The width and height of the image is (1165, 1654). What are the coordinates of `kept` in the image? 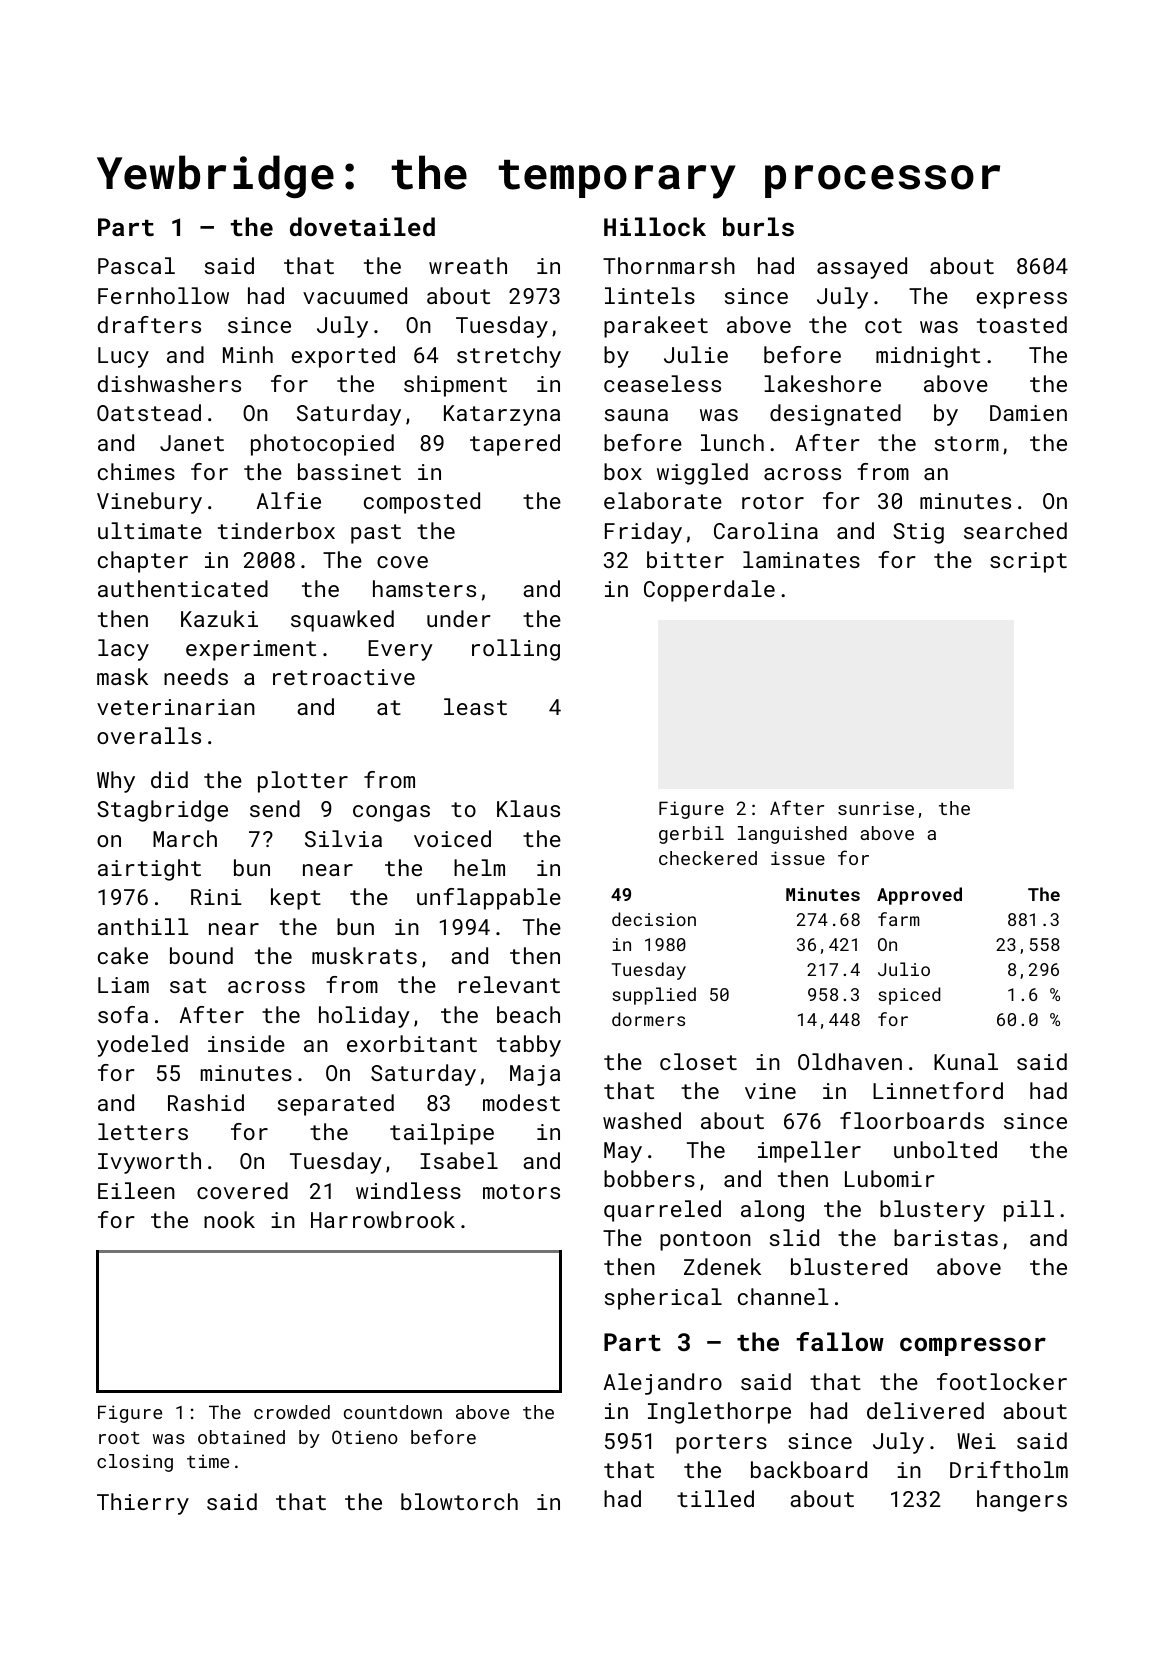 It's located at (296, 899).
